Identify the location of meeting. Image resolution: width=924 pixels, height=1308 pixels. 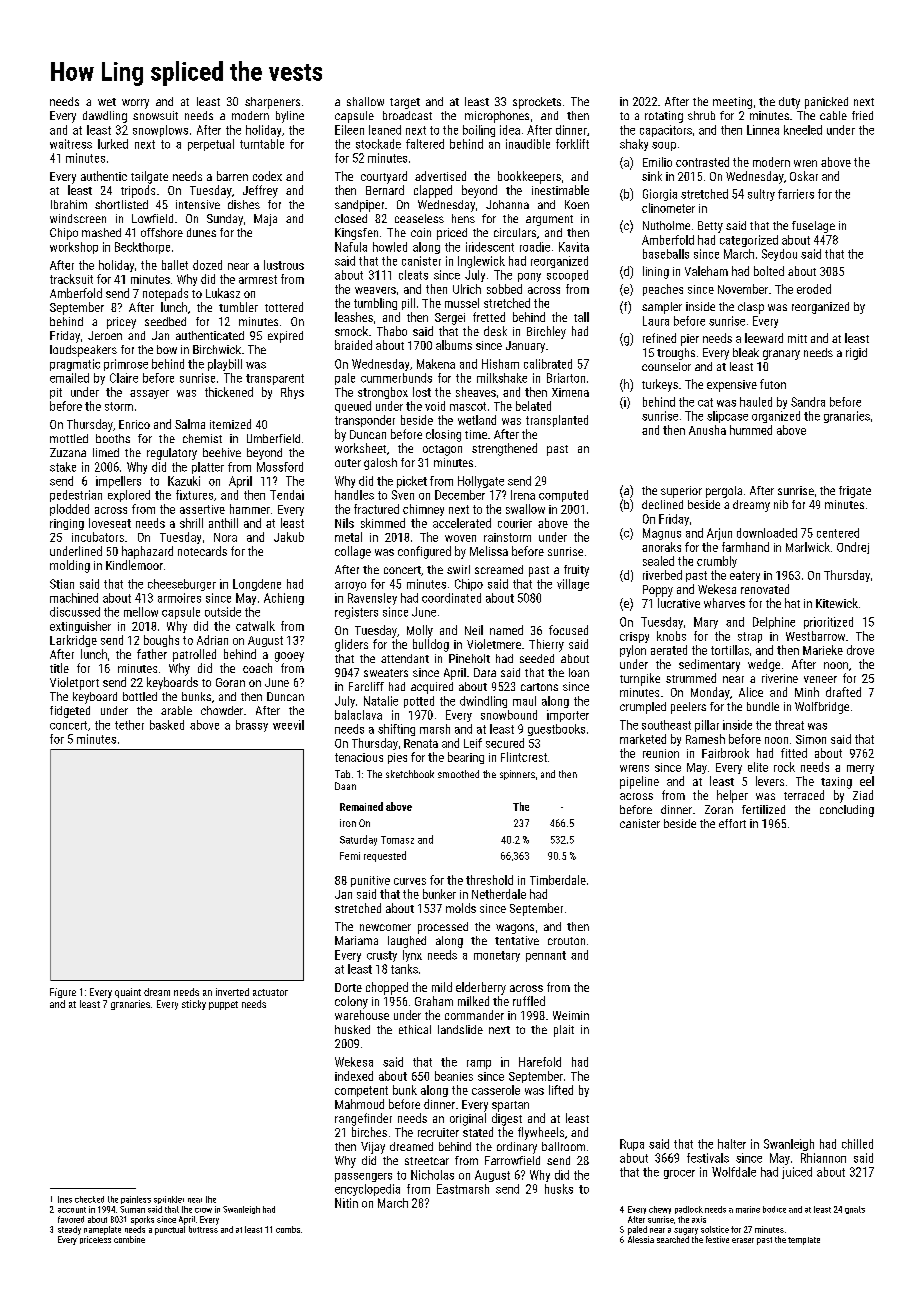
(732, 103).
